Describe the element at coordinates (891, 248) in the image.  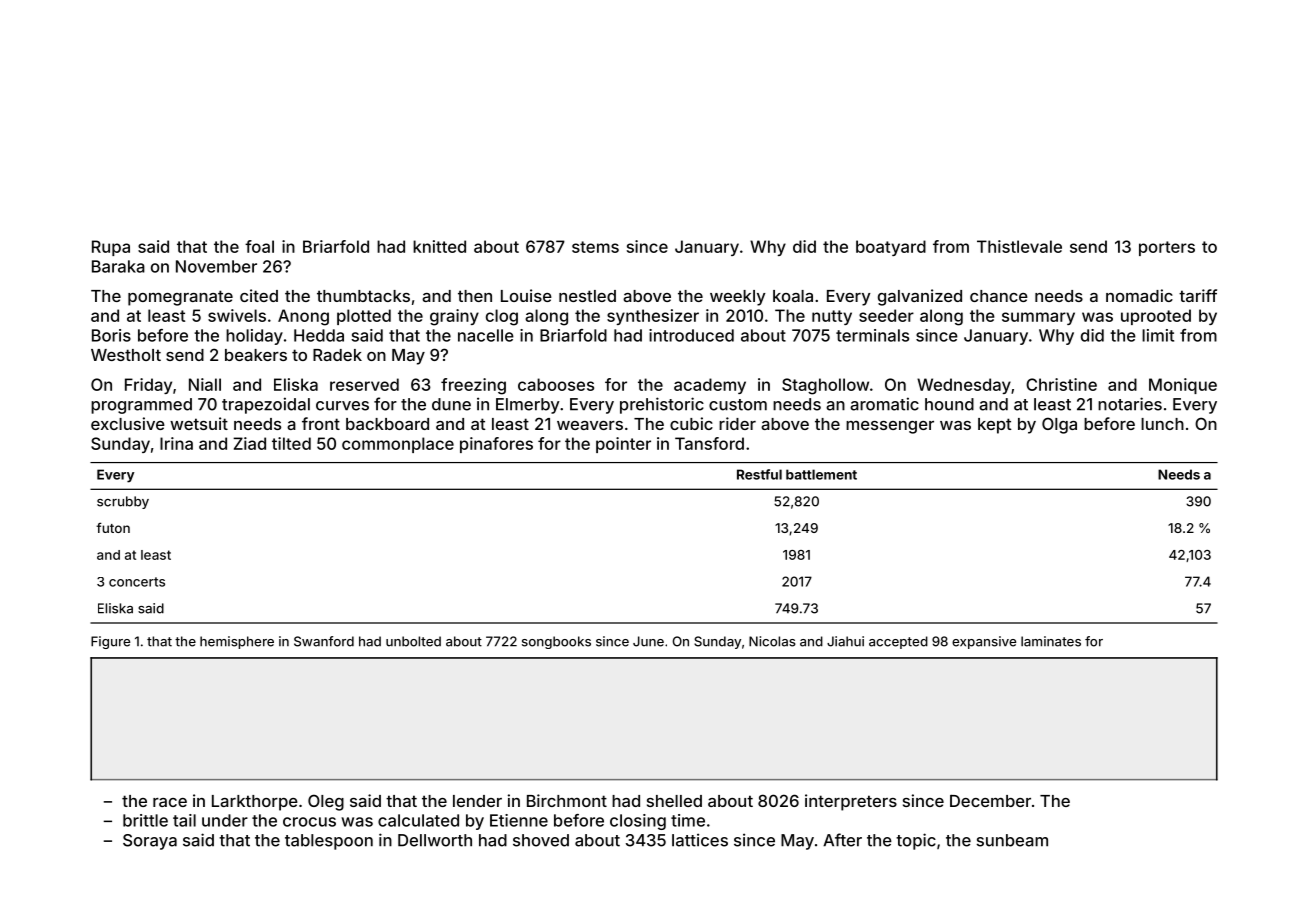
I see `boatyard` at that location.
